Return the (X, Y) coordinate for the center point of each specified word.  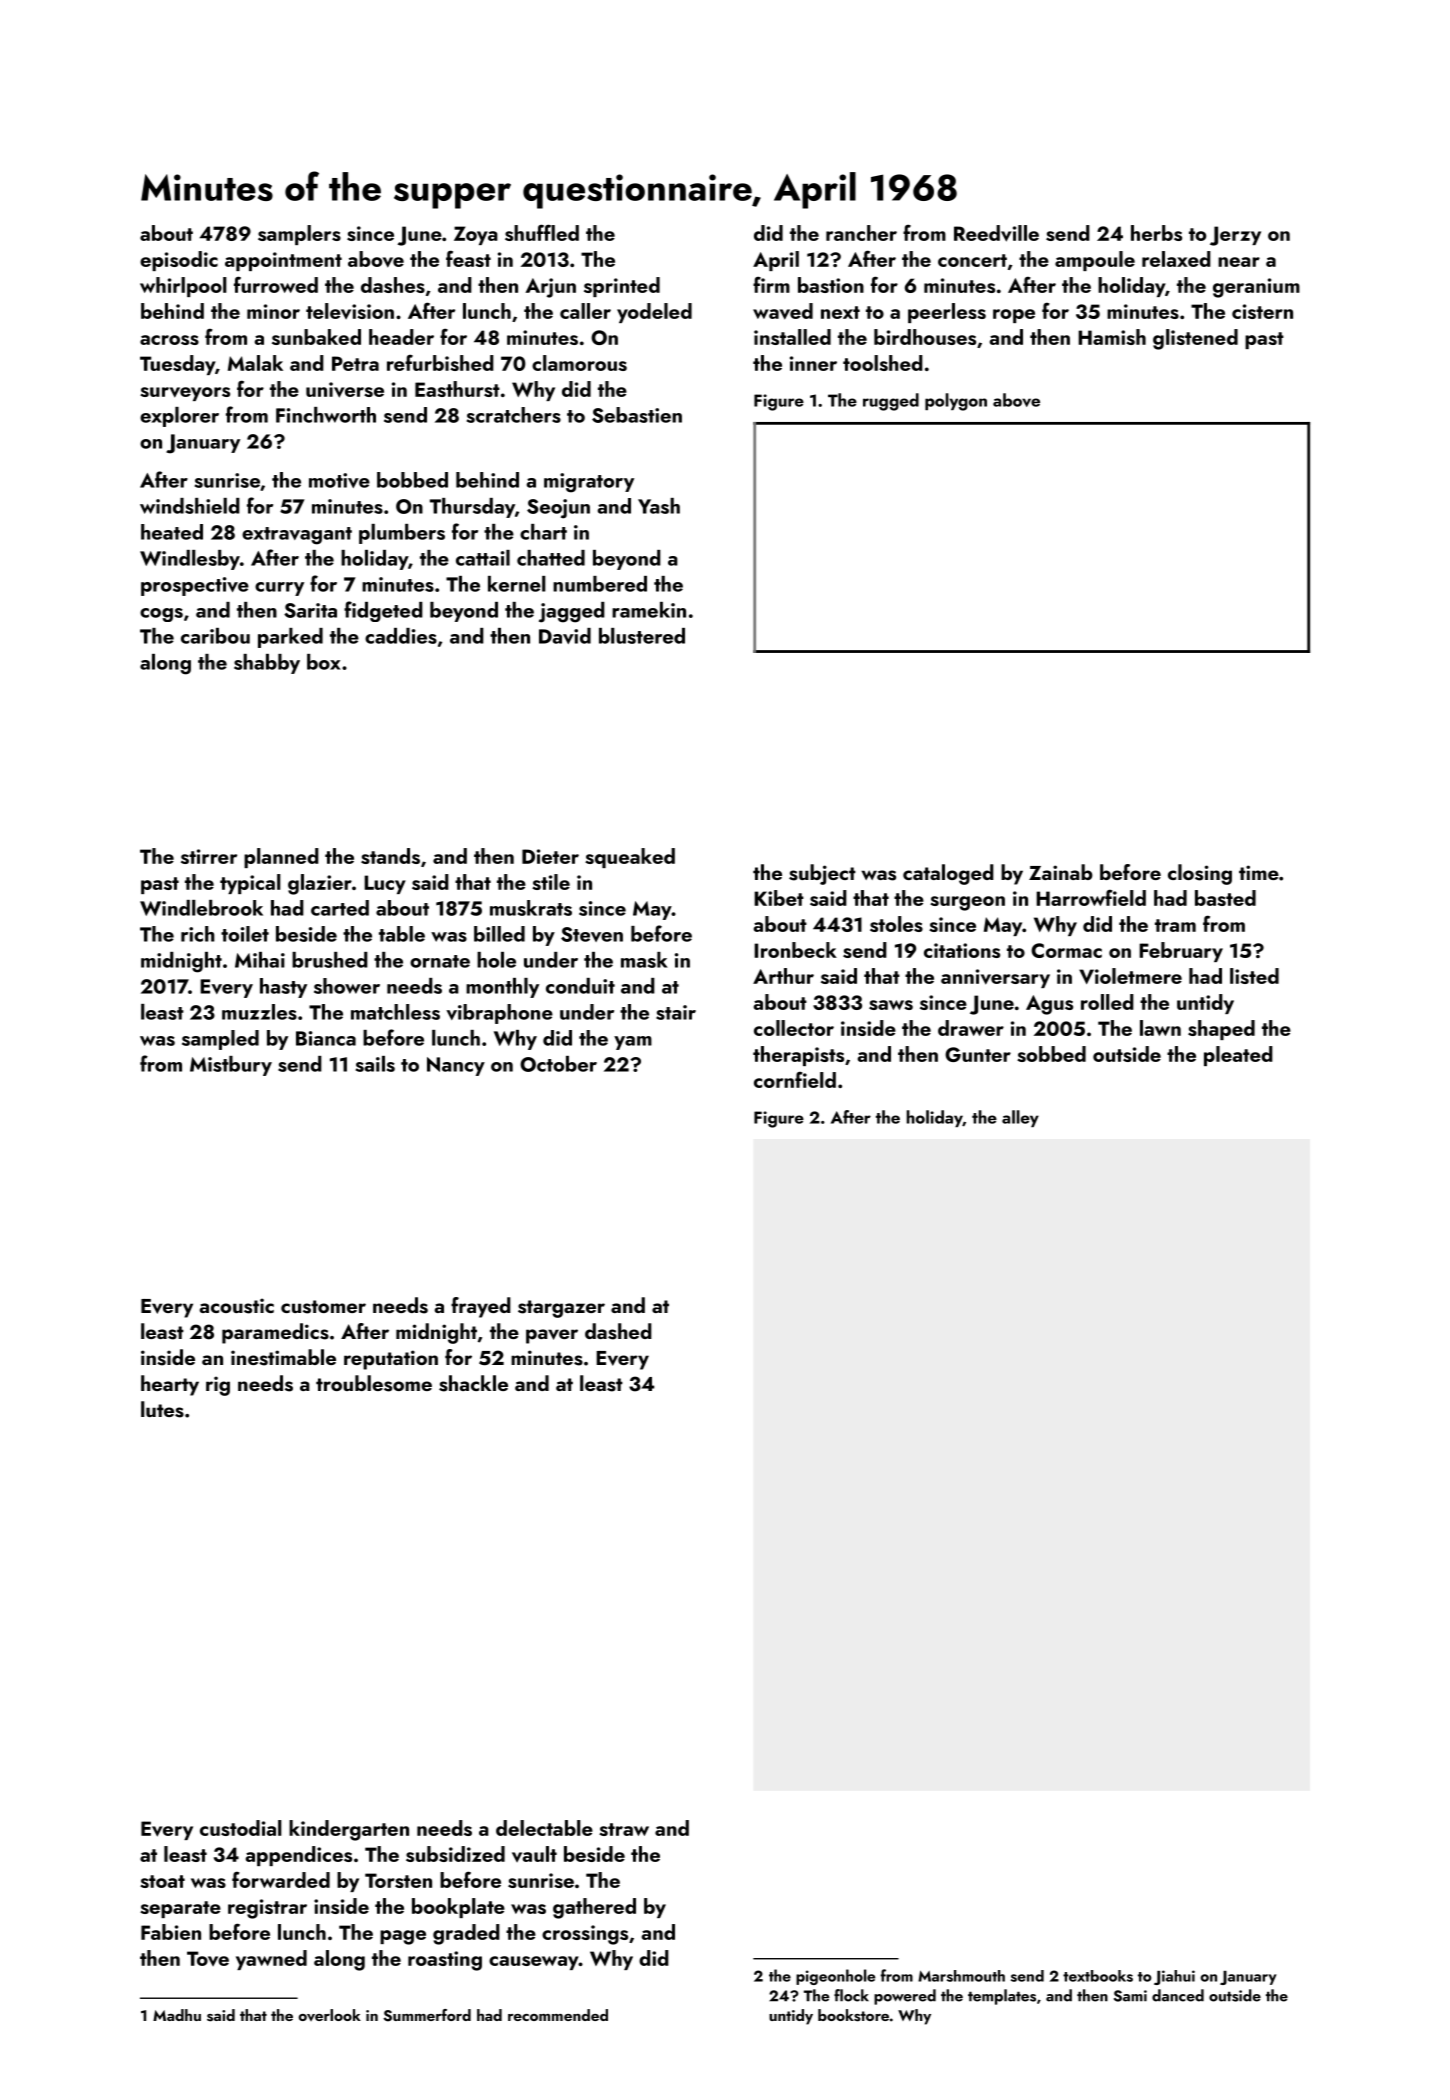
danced (1178, 1995)
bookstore (853, 2015)
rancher (861, 233)
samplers (299, 235)
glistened (1195, 339)
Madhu (177, 2015)
